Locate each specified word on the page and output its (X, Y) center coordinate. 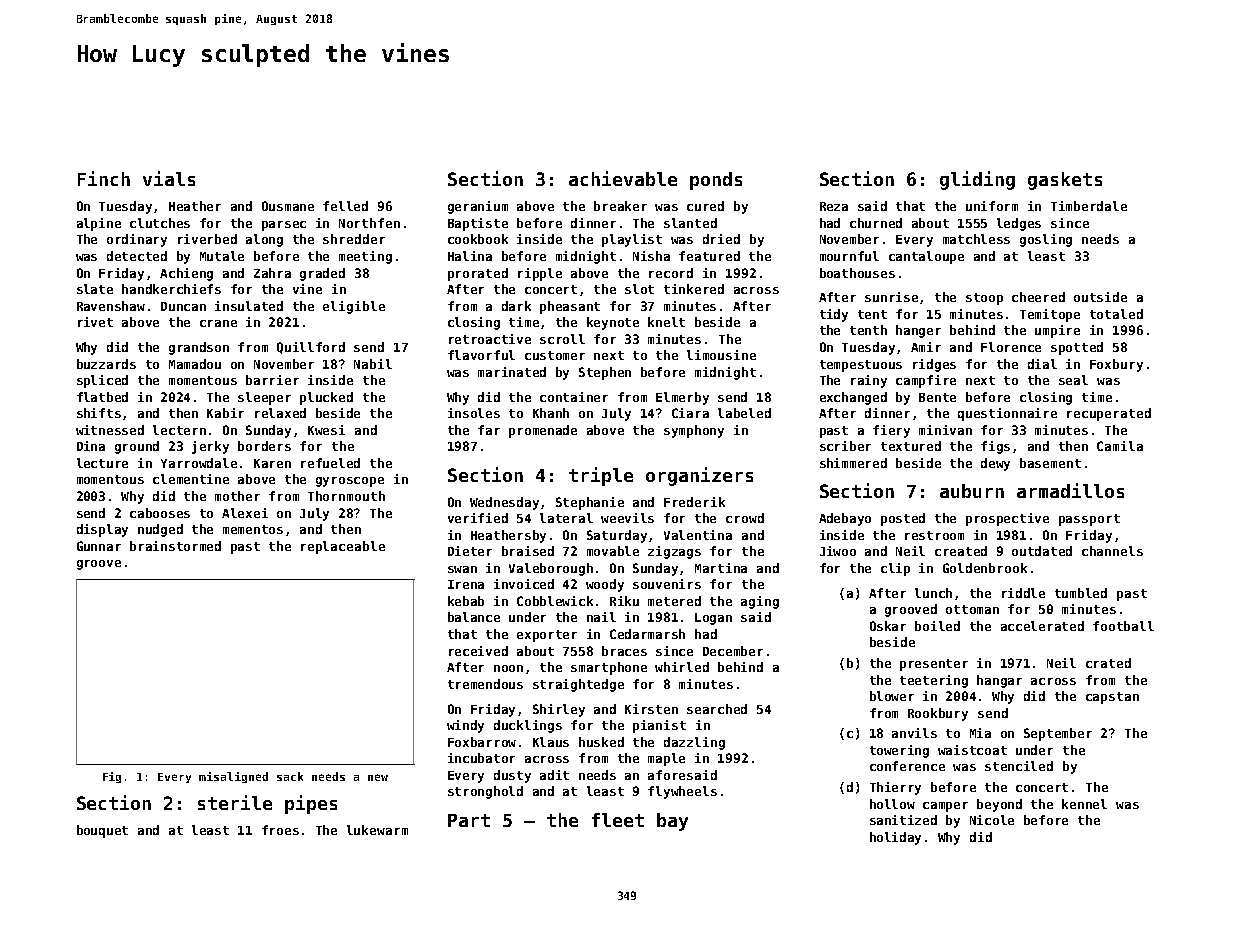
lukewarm (377, 830)
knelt (666, 322)
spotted (1077, 348)
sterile (235, 802)
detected (137, 256)
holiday (895, 838)
